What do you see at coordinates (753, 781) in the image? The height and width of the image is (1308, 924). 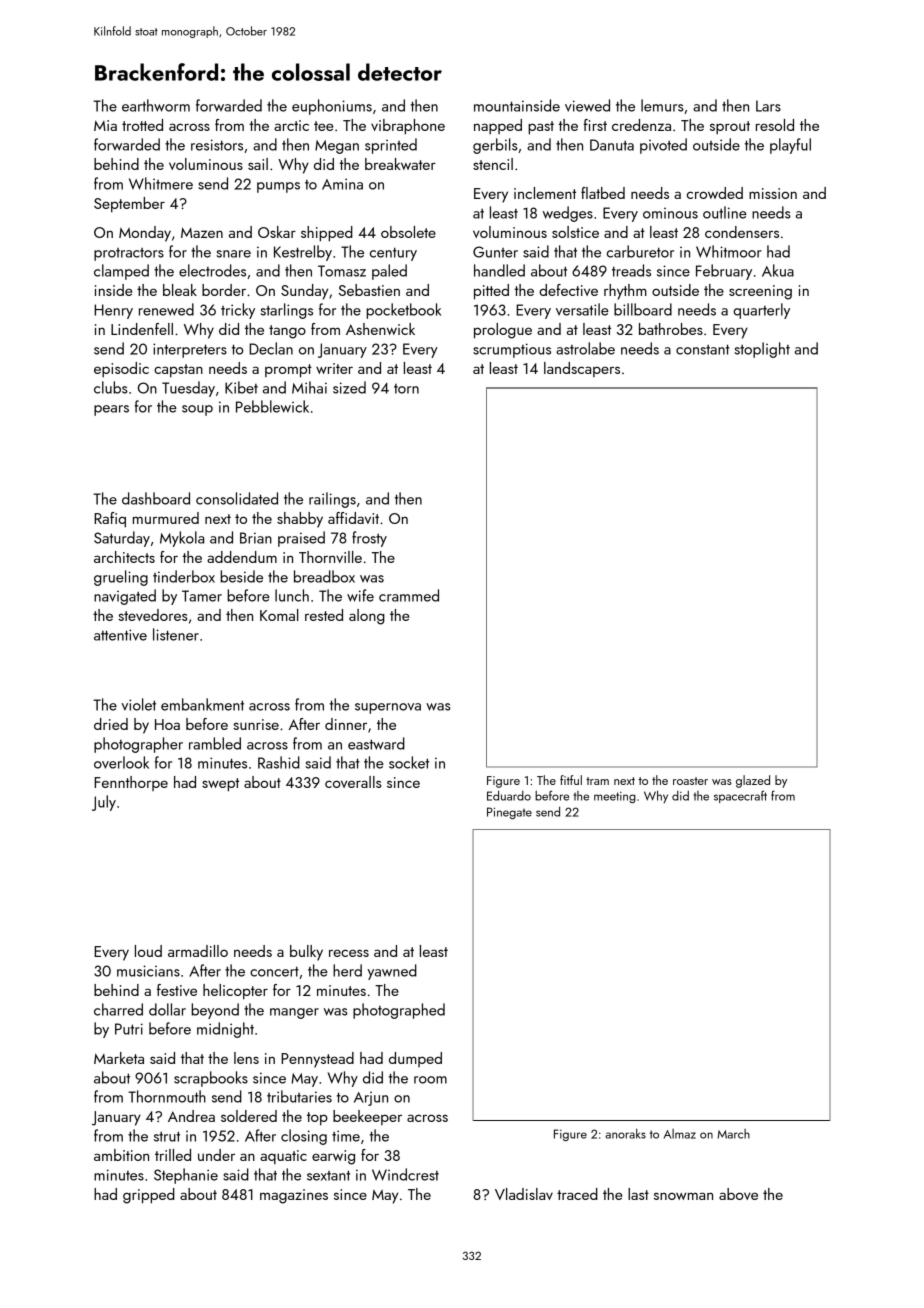 I see `glazed` at bounding box center [753, 781].
